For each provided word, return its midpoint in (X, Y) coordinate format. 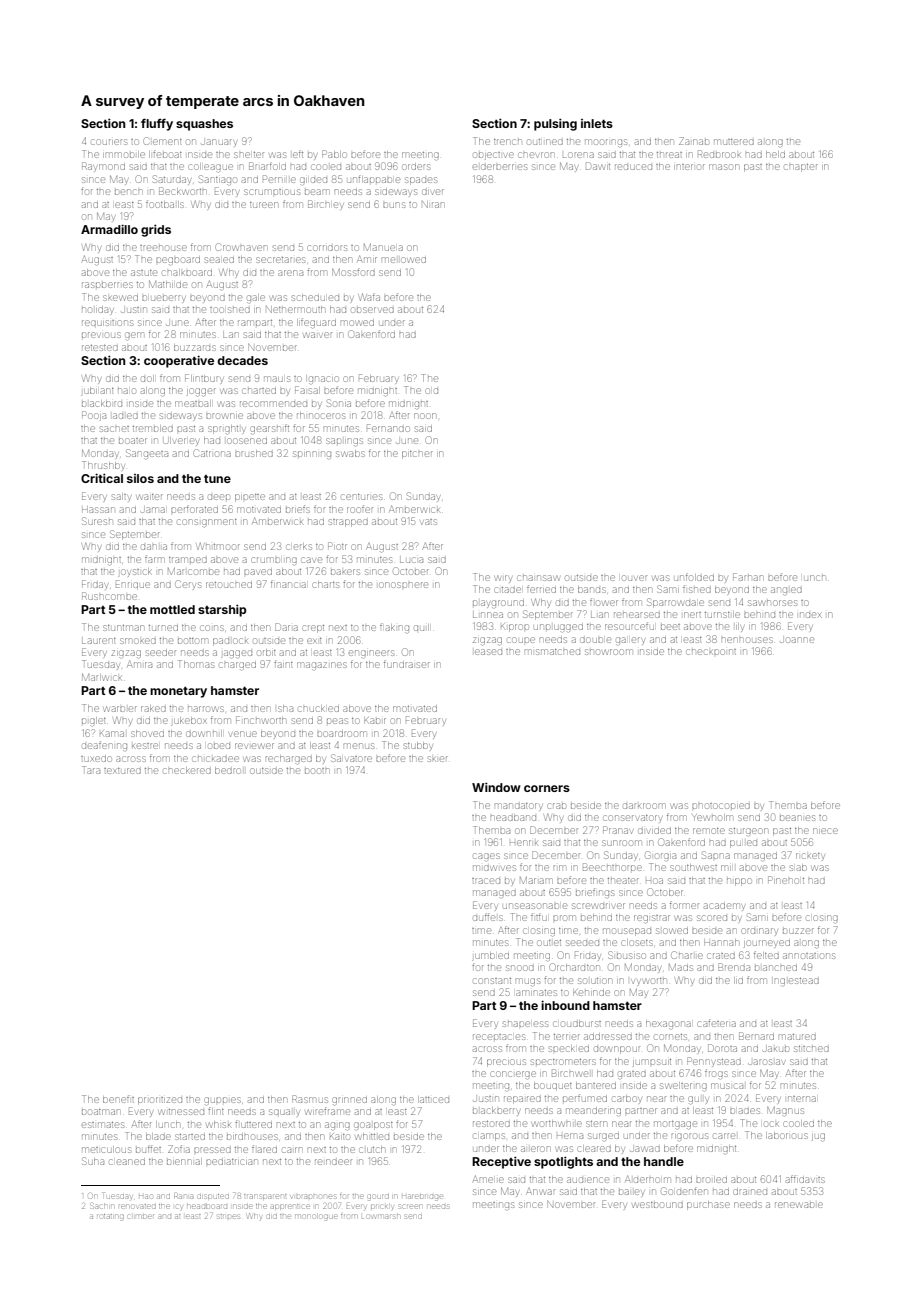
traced (486, 881)
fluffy (157, 124)
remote (709, 831)
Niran (433, 204)
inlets (597, 123)
